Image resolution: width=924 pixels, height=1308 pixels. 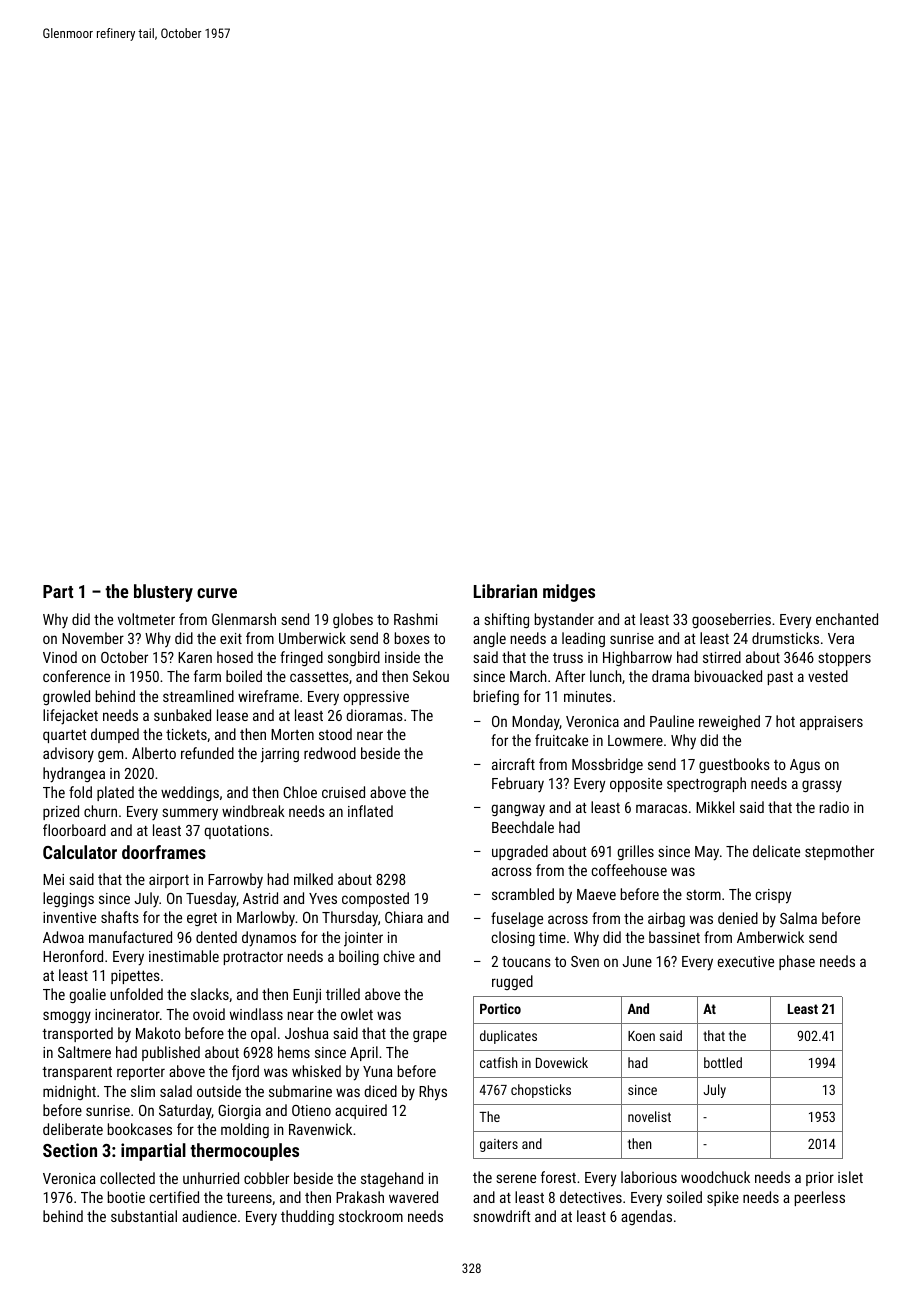 I want to click on Librarian, so click(x=505, y=591).
